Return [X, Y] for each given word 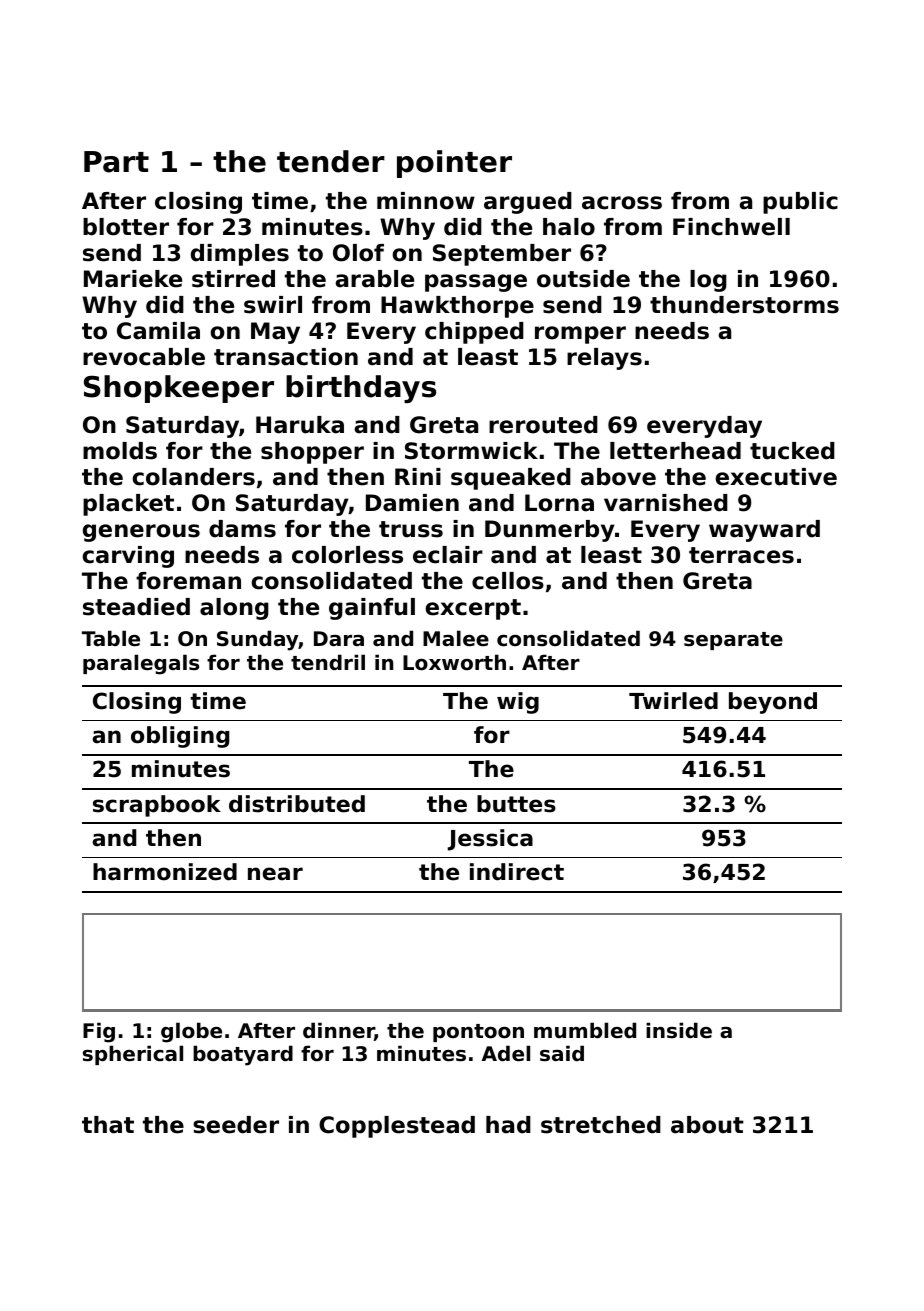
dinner [339, 1031]
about [707, 1125]
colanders [193, 477]
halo [569, 227]
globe [191, 1032]
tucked [792, 451]
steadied [136, 607]
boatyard [243, 1055]
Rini [418, 476]
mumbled [585, 1030]
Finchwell [731, 227]
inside [679, 1030]
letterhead [675, 451]
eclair [448, 555]
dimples [240, 255]
